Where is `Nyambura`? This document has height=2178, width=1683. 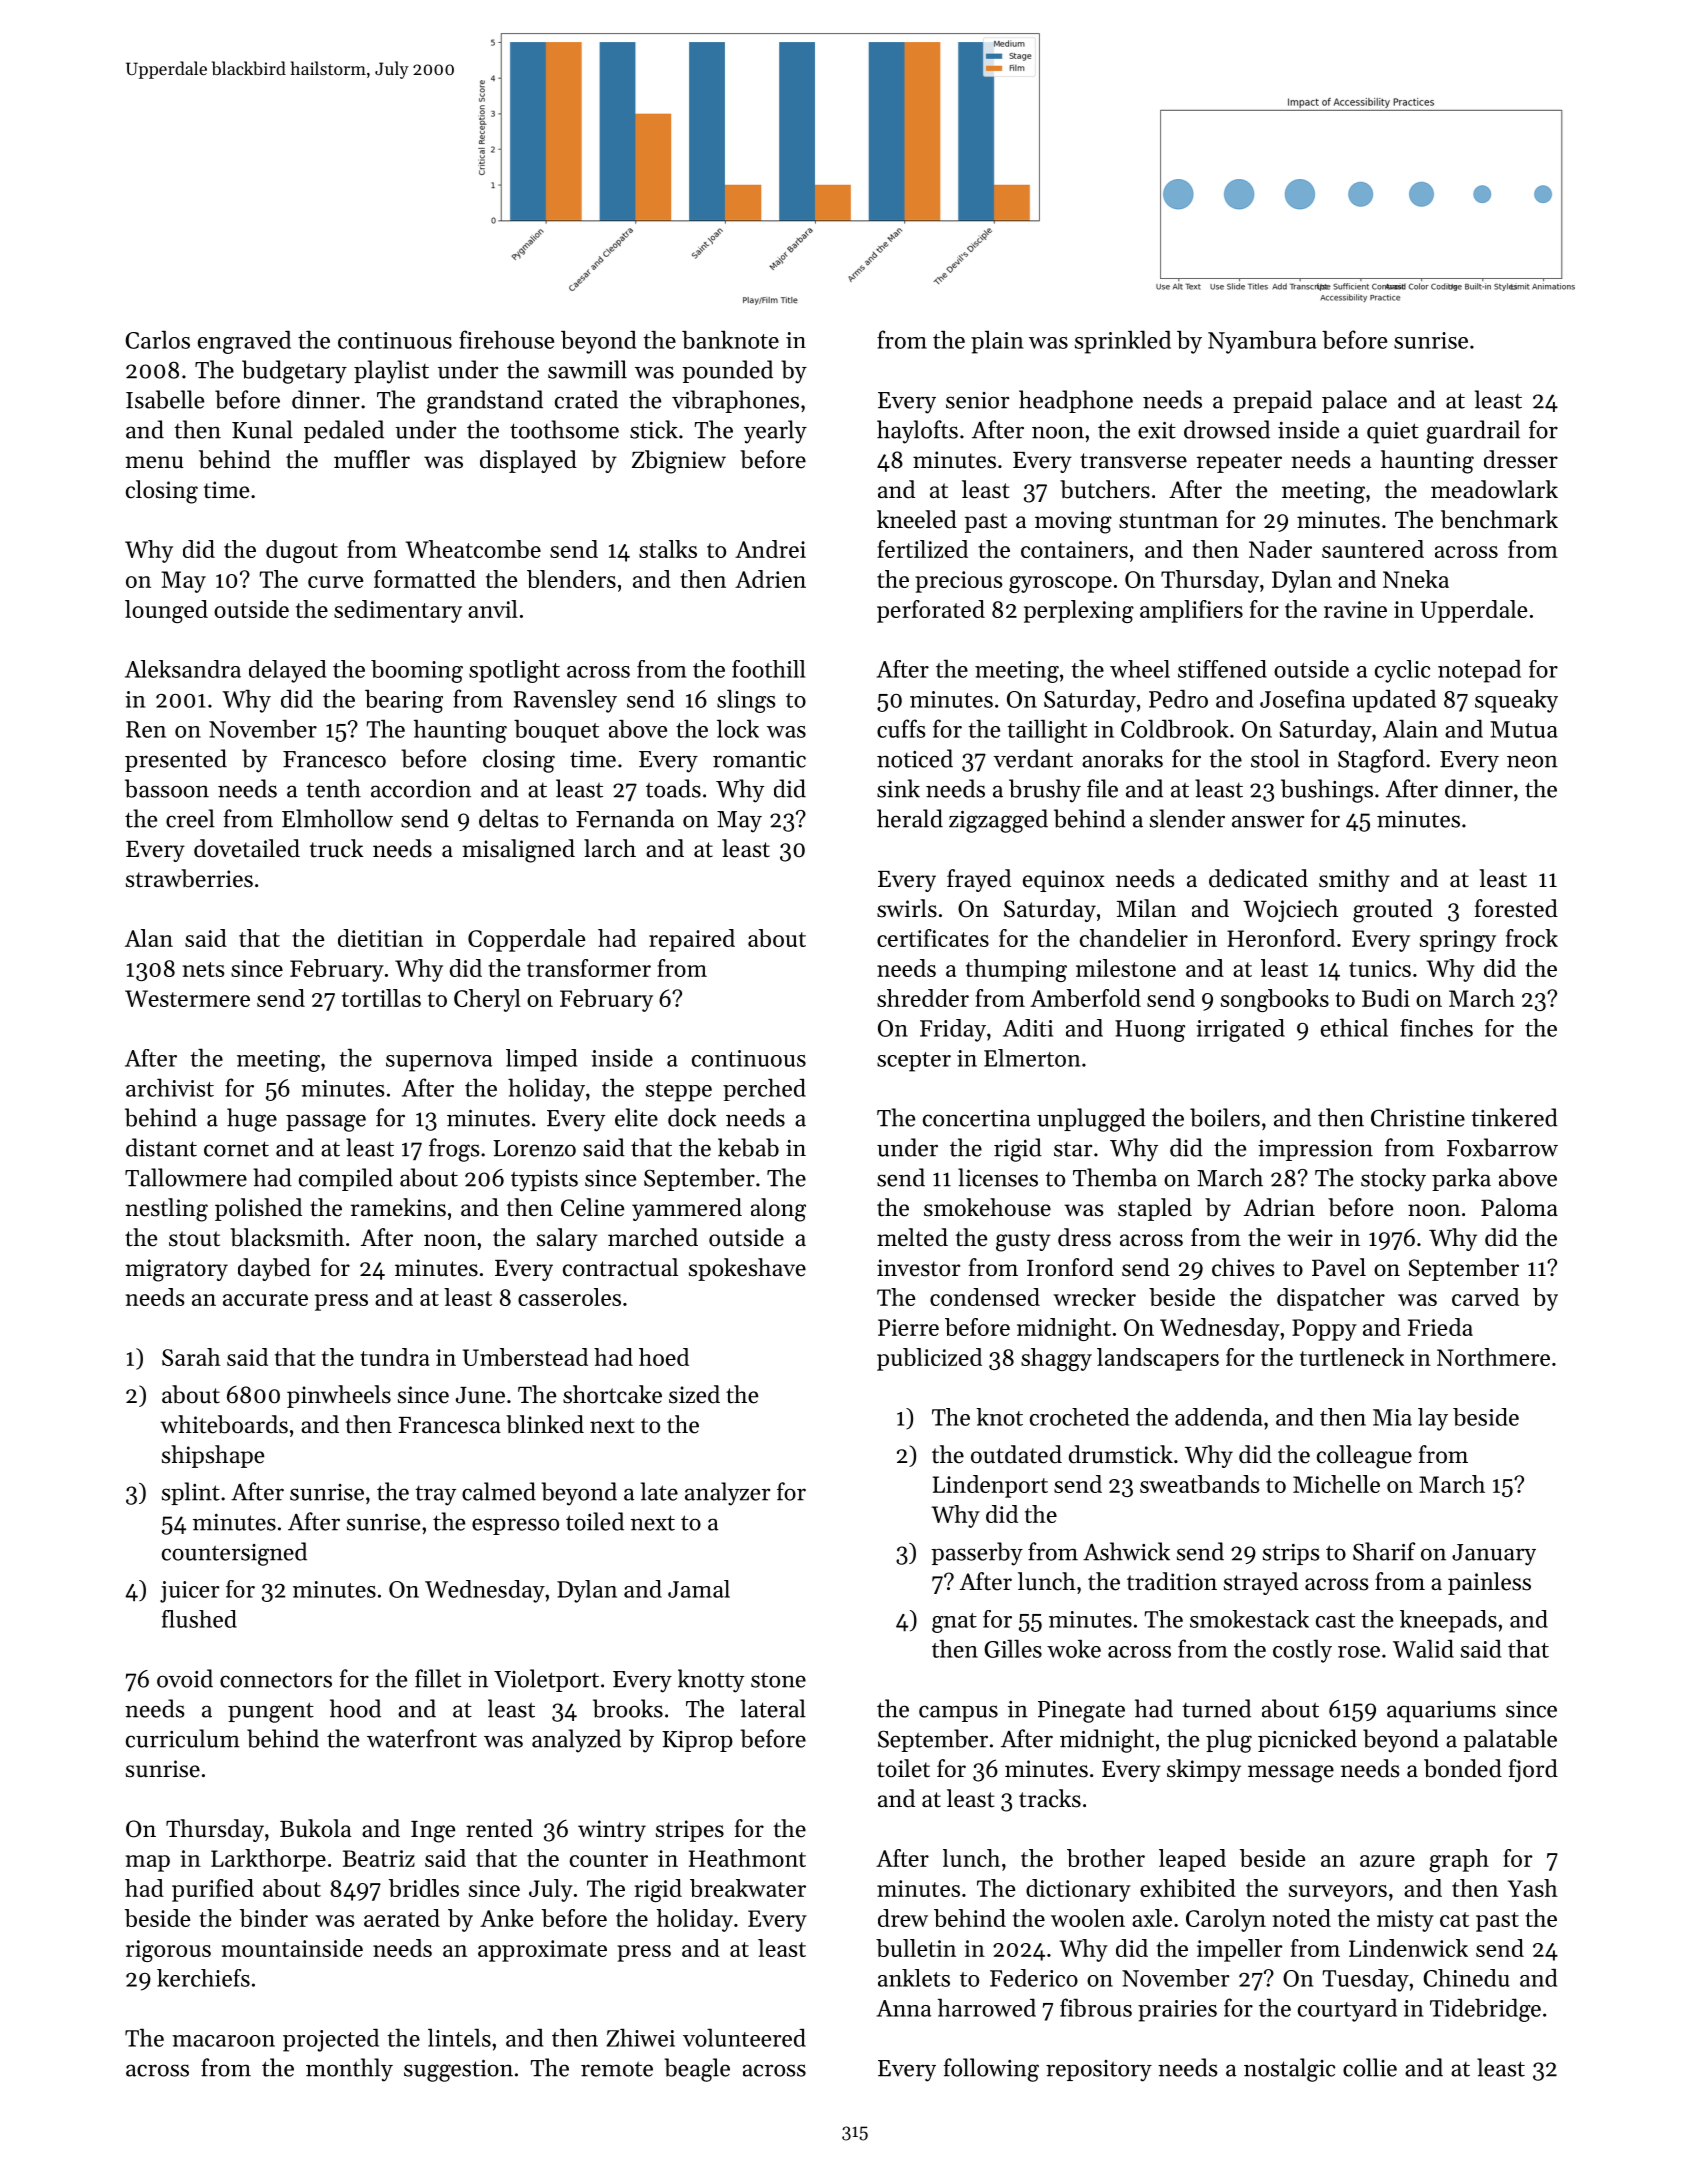 Nyambura is located at coordinates (1262, 342).
